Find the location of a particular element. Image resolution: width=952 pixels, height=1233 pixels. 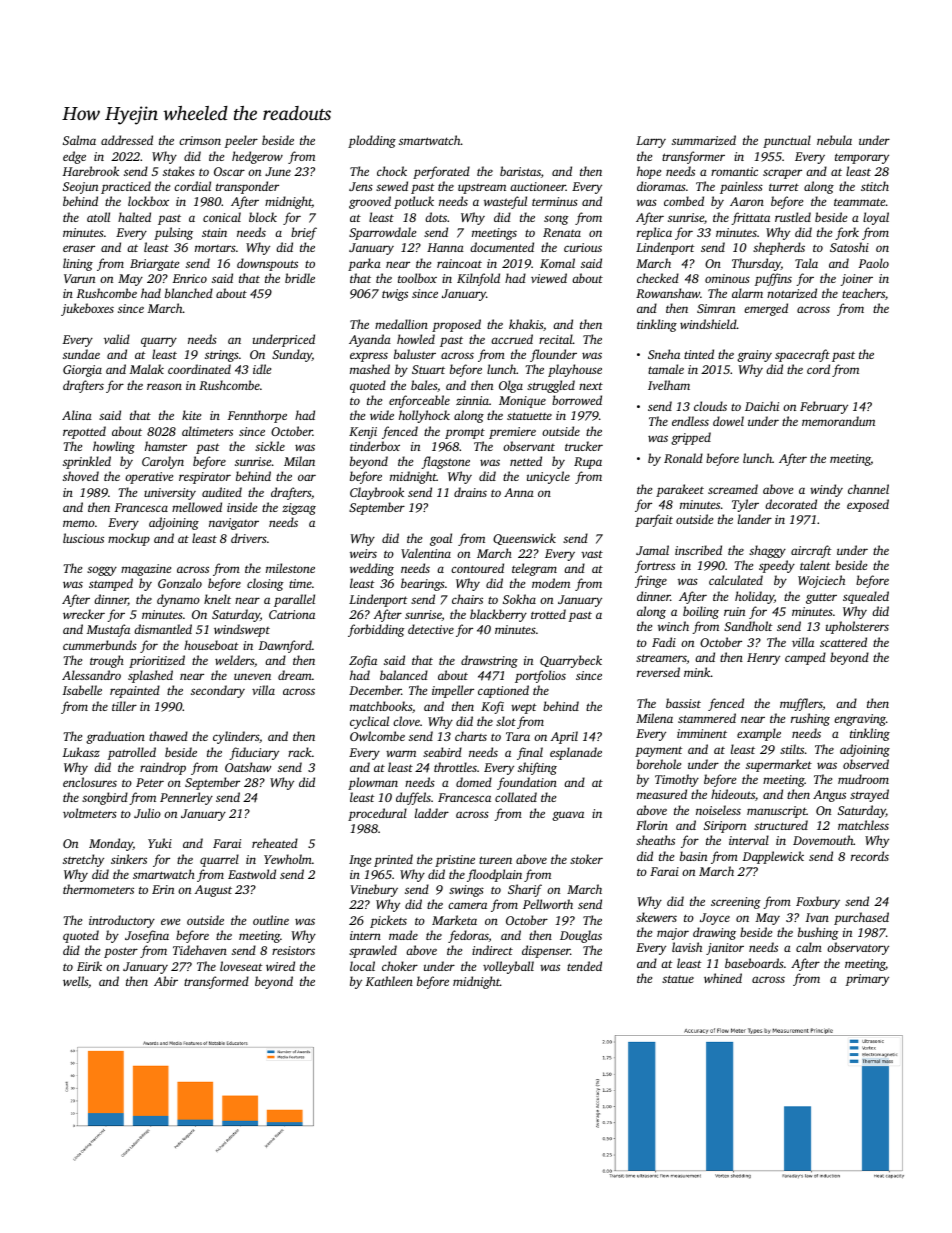

Pennerley is located at coordinates (186, 798).
